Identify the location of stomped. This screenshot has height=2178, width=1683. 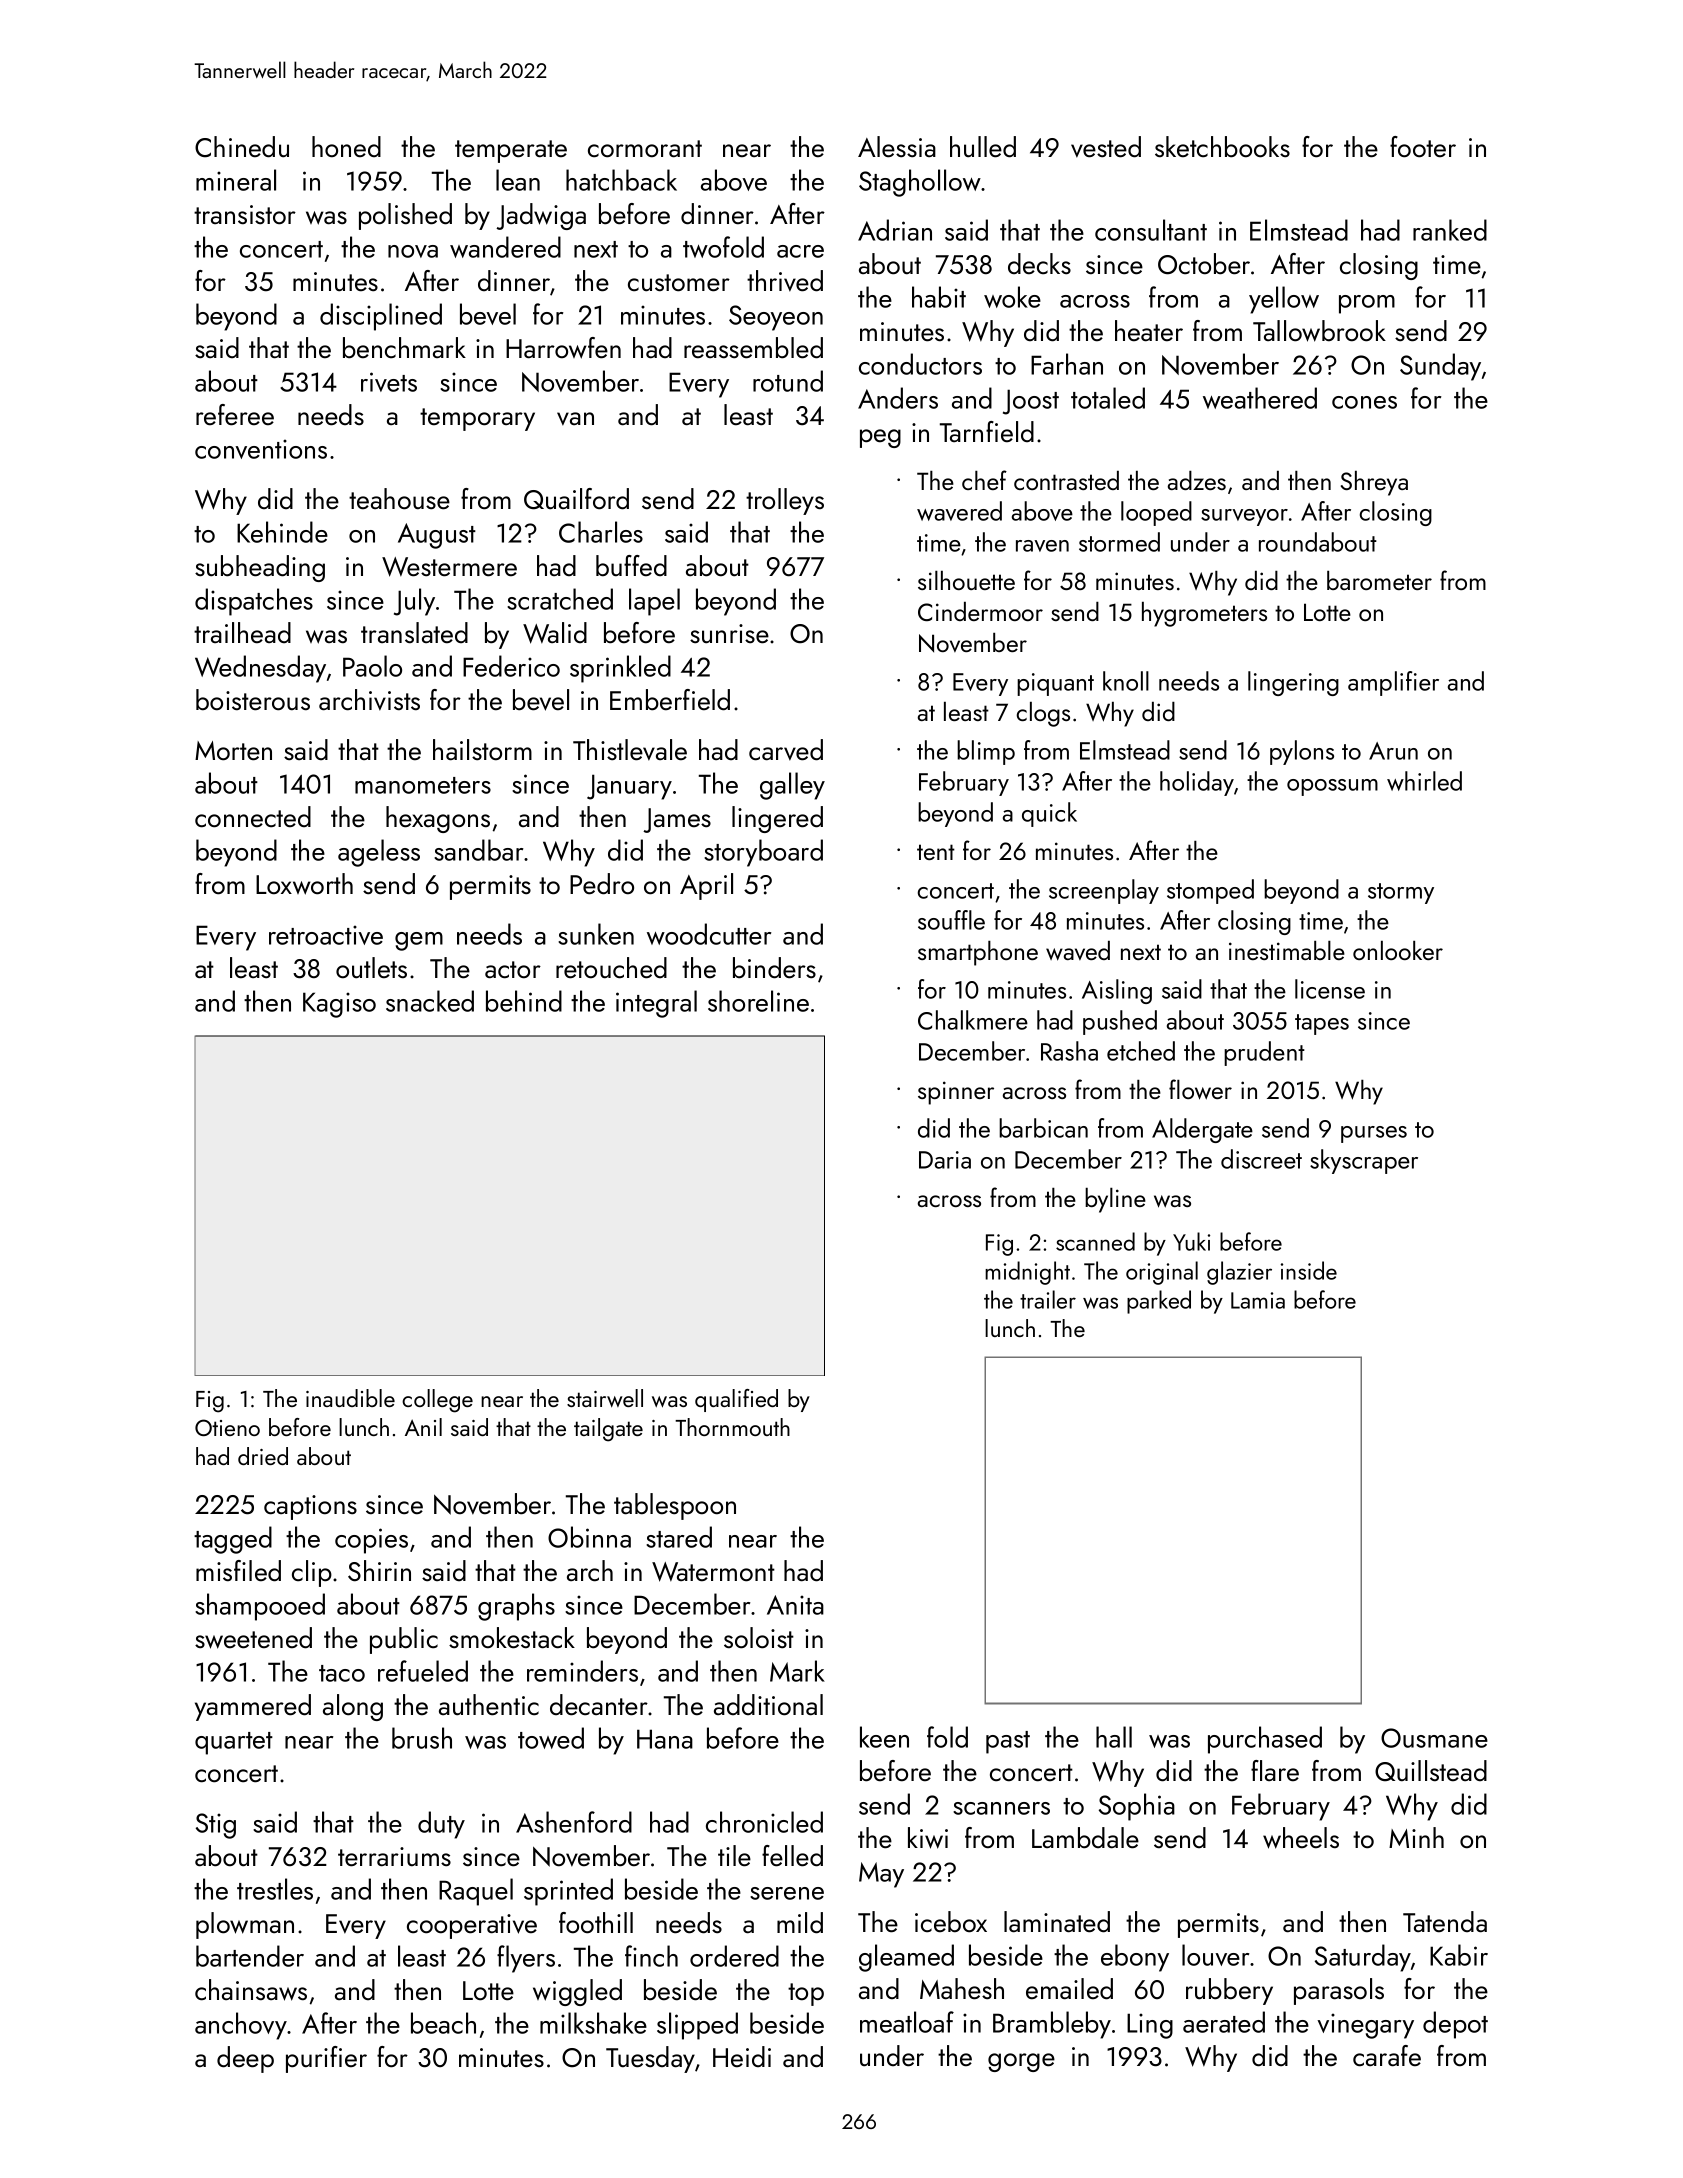
(1210, 891).
